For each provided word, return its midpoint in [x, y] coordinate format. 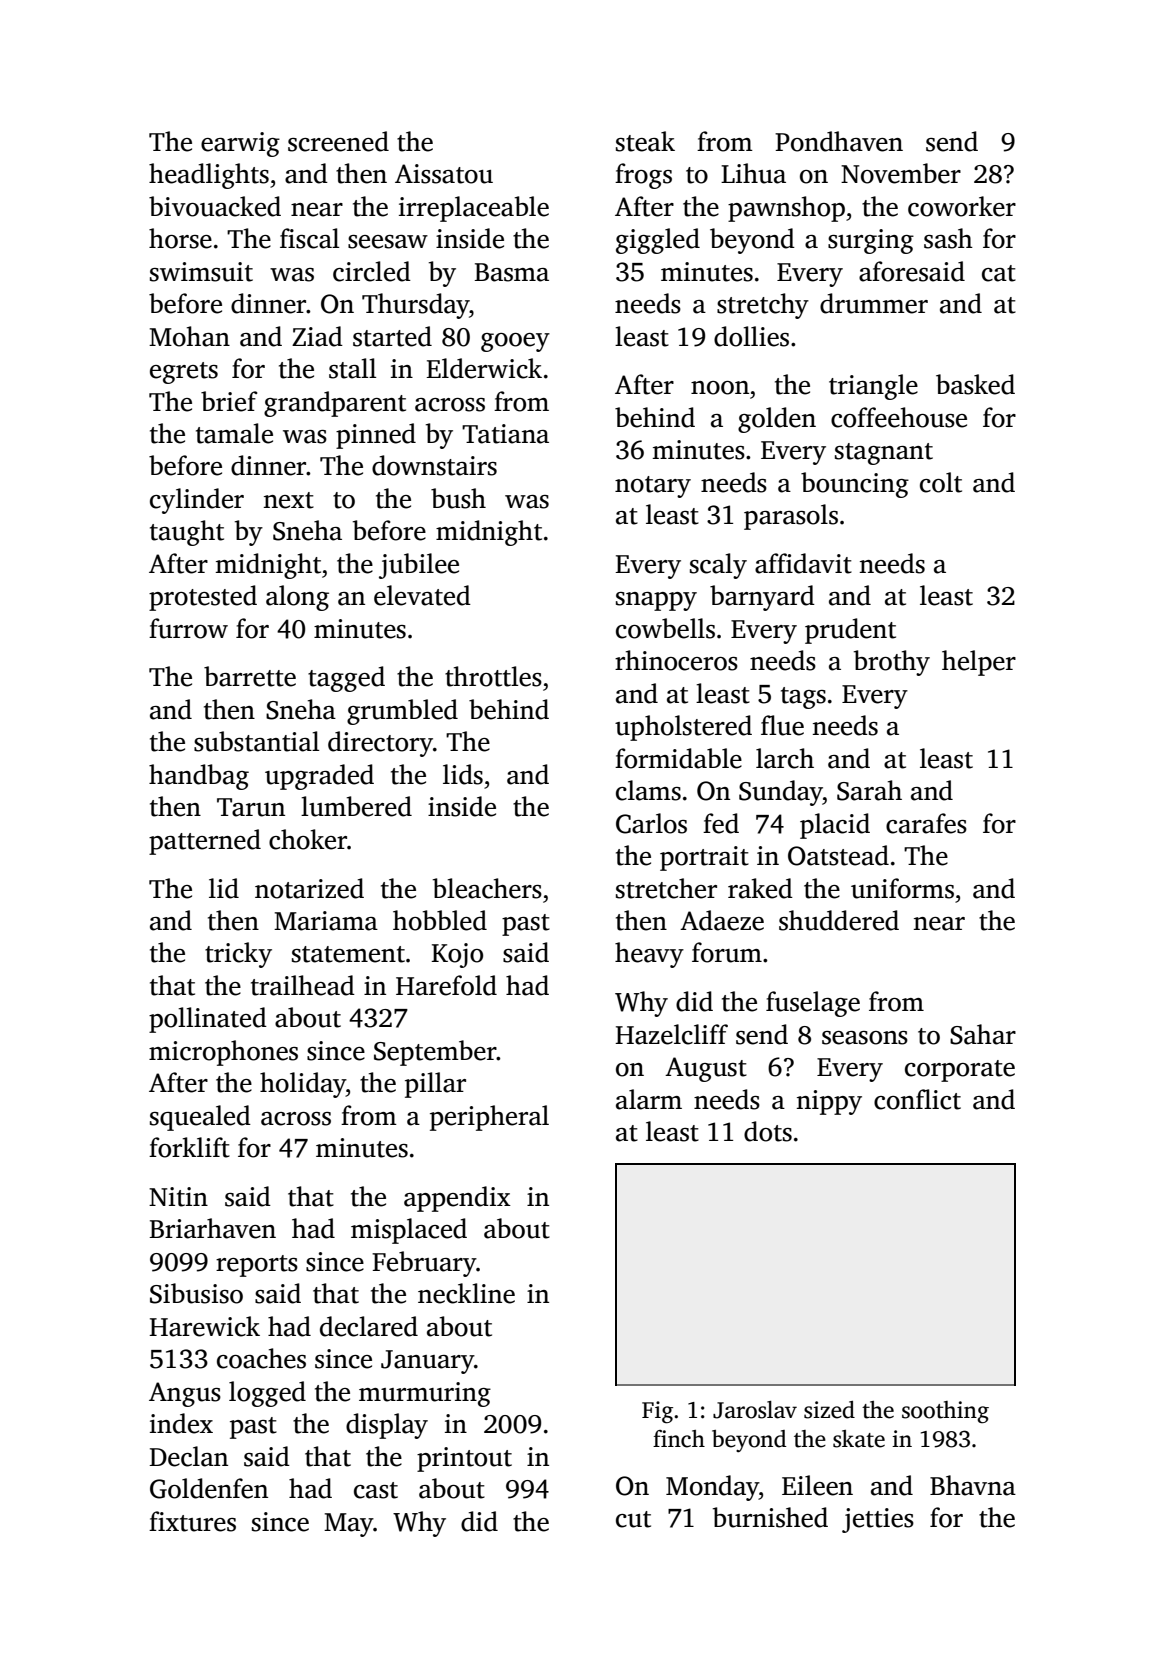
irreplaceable [474, 209]
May [349, 1525]
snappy [656, 601]
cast [376, 1490]
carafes [926, 823]
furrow [188, 628]
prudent [850, 631]
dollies [751, 336]
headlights [209, 176]
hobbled [440, 920]
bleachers [487, 888]
